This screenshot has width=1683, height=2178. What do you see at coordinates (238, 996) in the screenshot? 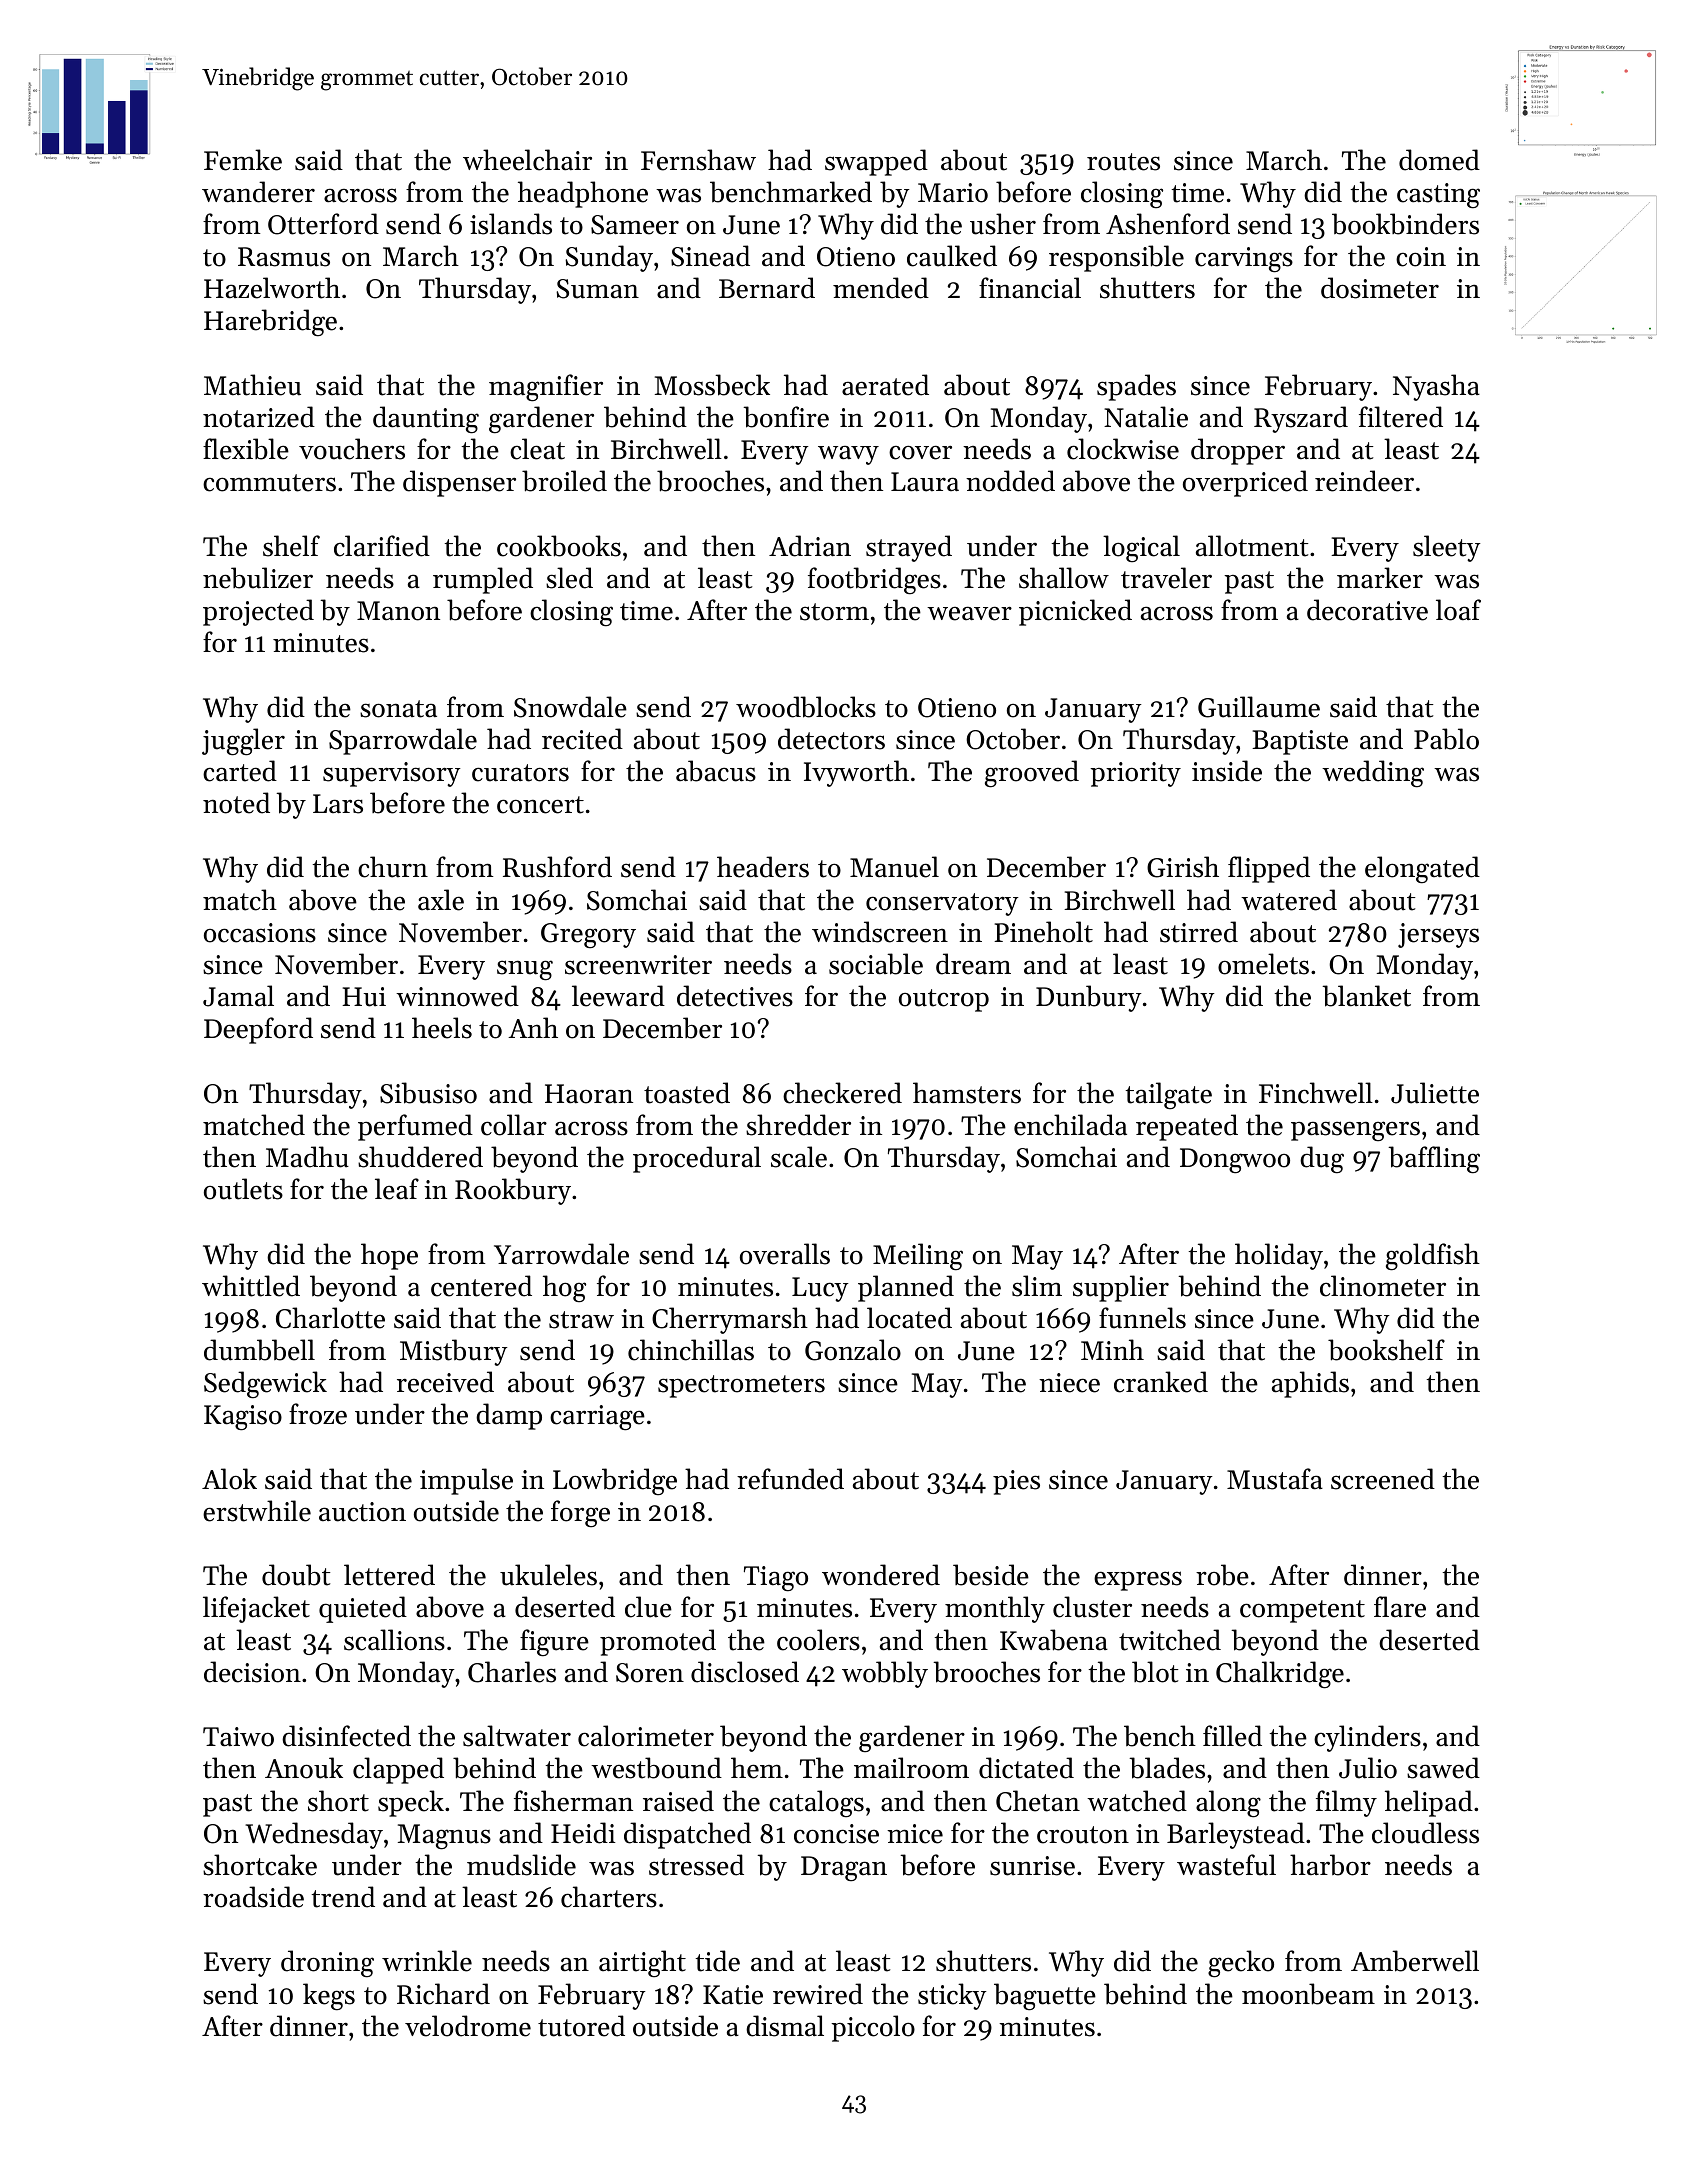
I see `Jamal` at bounding box center [238, 996].
